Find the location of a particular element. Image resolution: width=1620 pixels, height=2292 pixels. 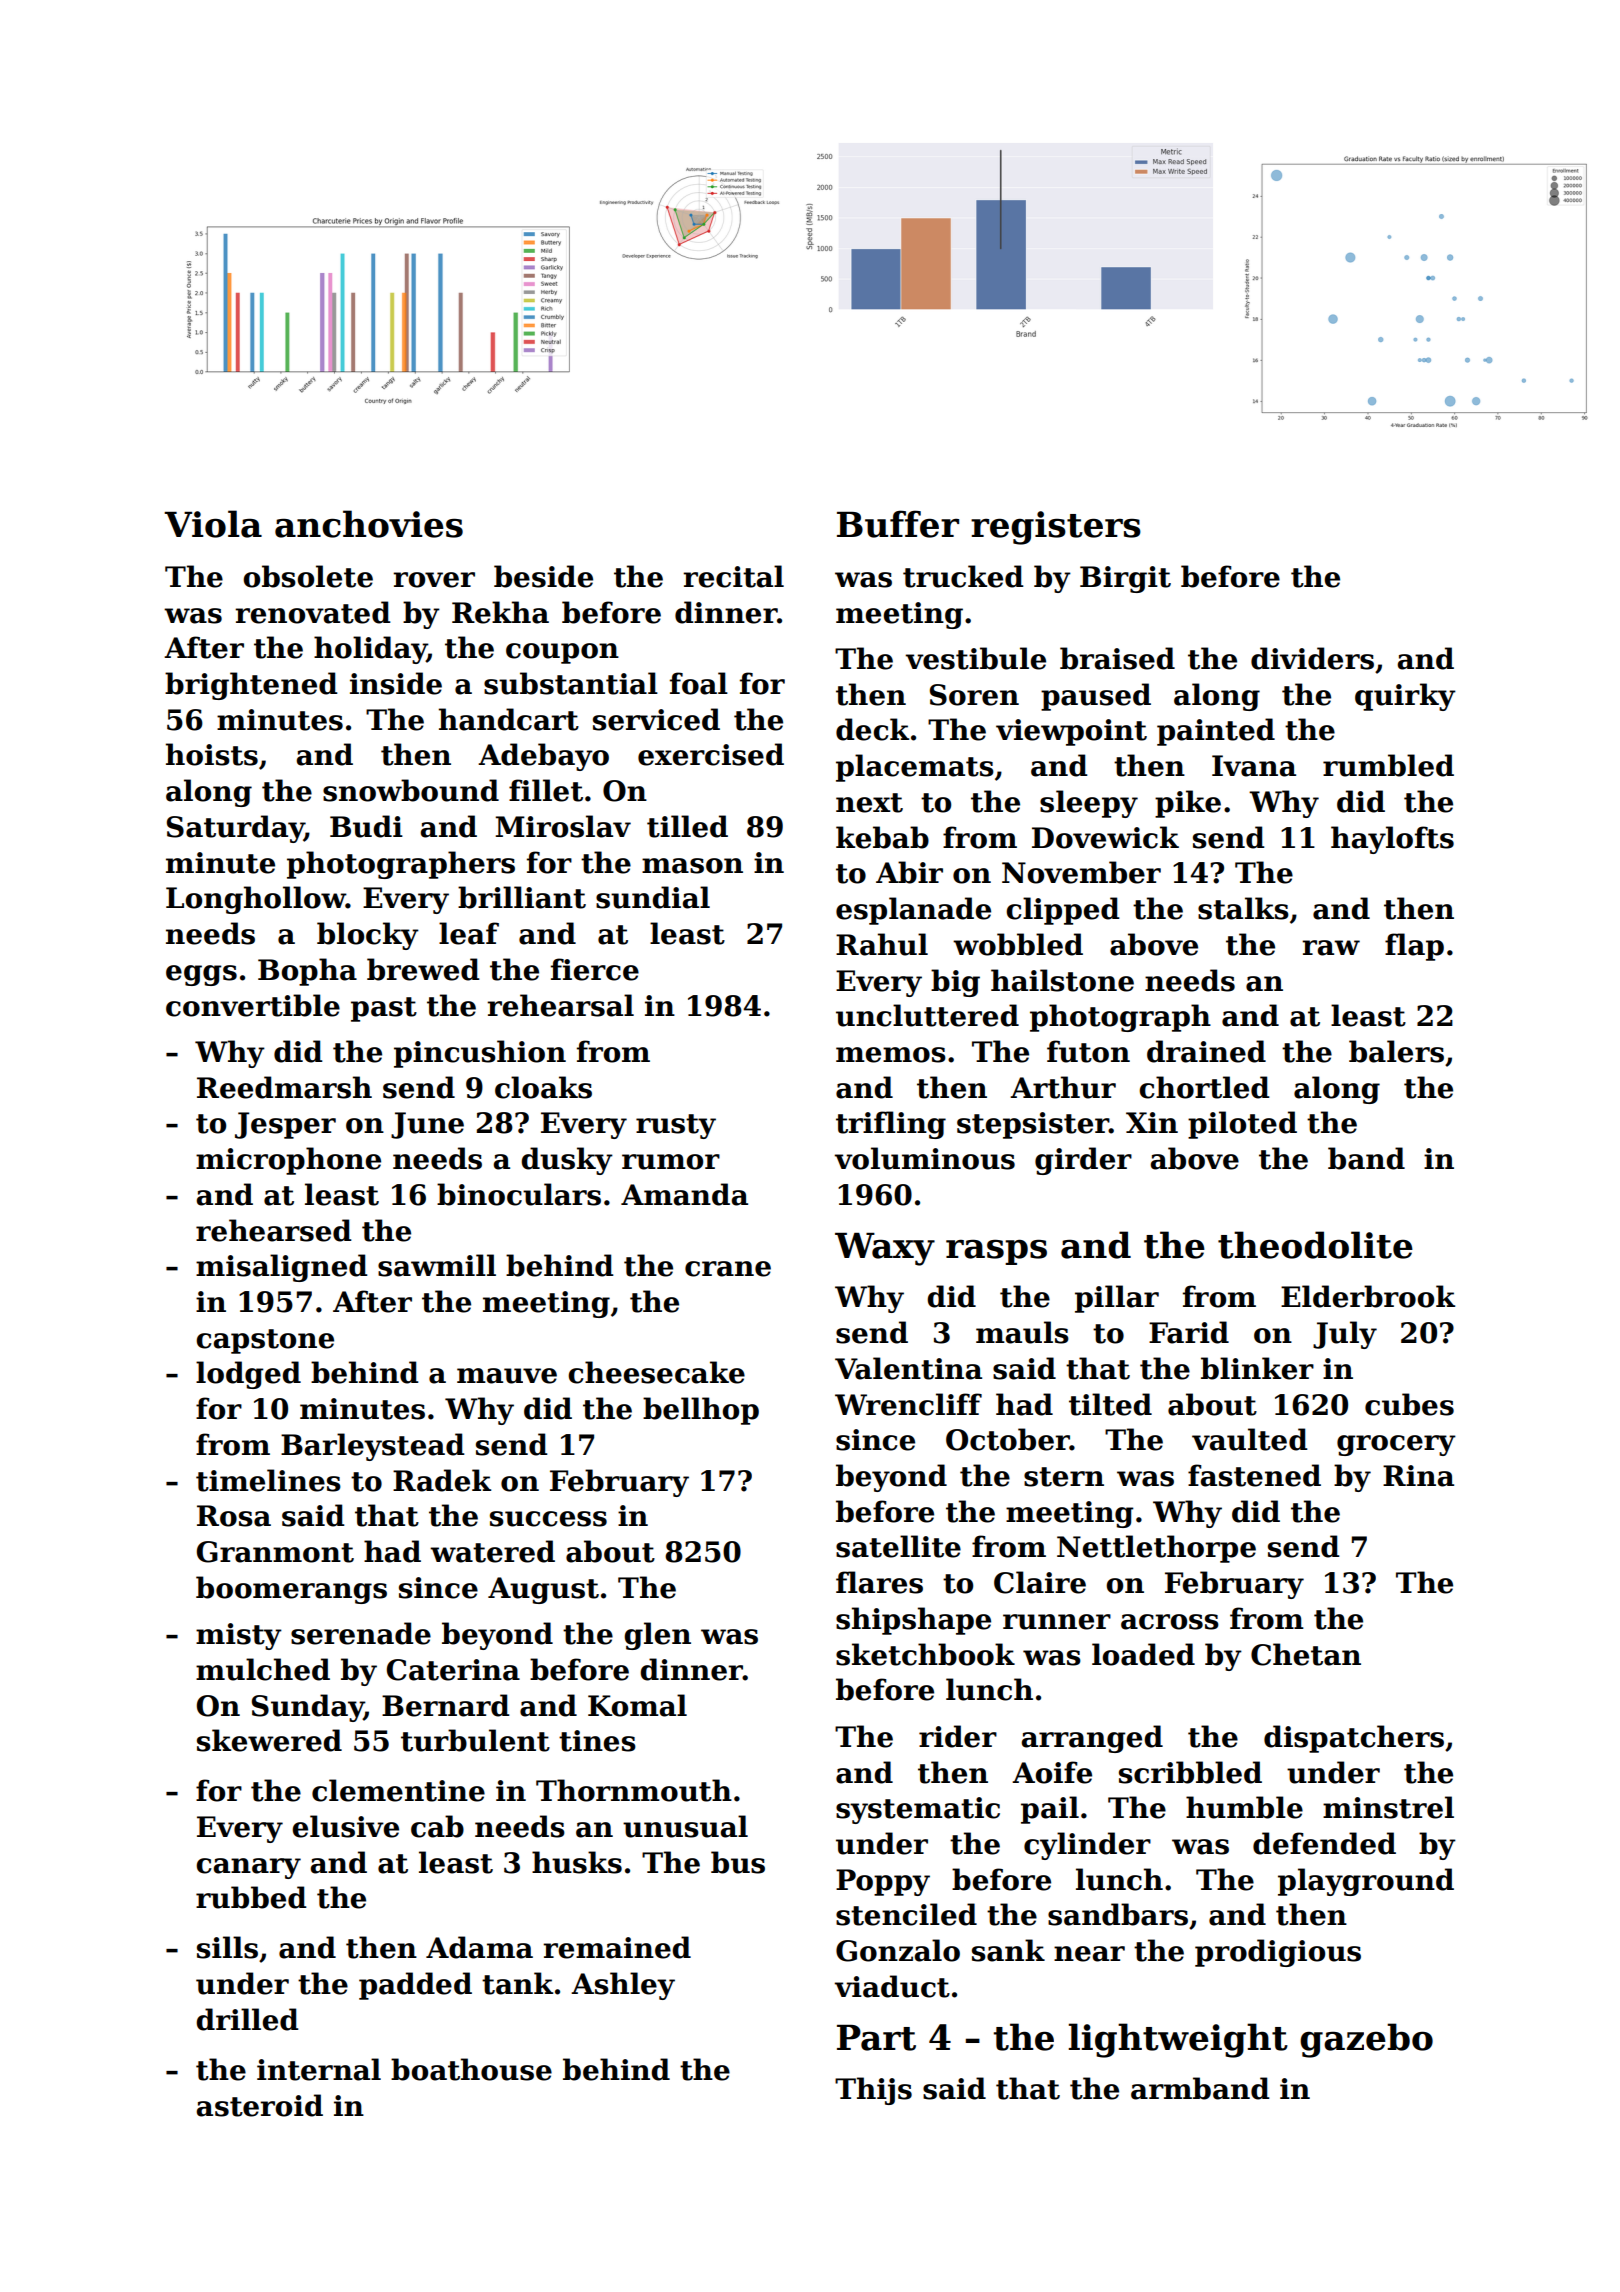

balers is located at coordinates (1396, 1051).
